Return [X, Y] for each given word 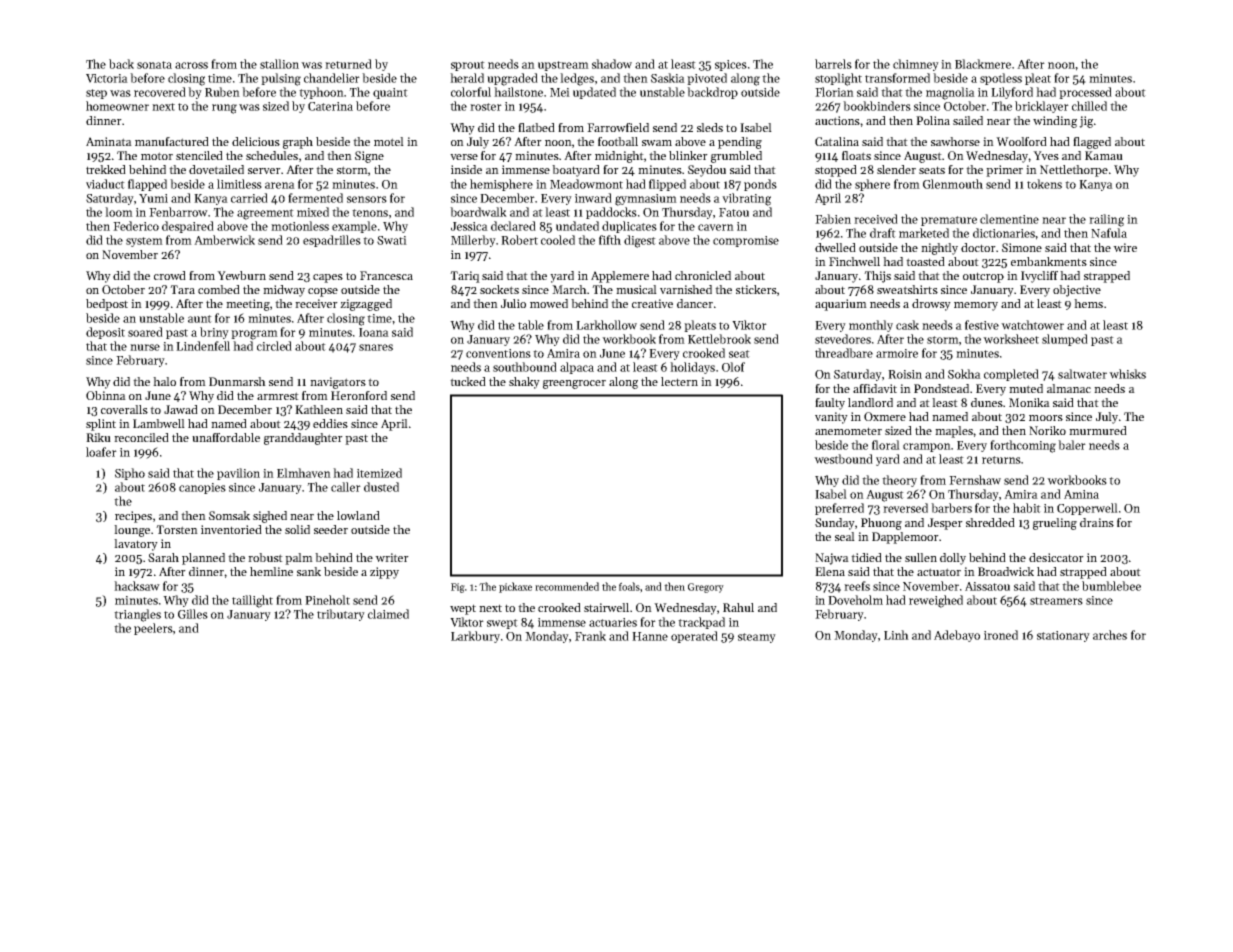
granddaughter [303, 439]
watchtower [1032, 325]
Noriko [1047, 430]
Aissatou [987, 586]
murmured [1098, 430]
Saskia [668, 78]
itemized [379, 473]
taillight [252, 601]
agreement [265, 214]
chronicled [703, 275]
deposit [105, 333]
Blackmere [983, 64]
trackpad [701, 623]
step [96, 94]
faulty [830, 404]
